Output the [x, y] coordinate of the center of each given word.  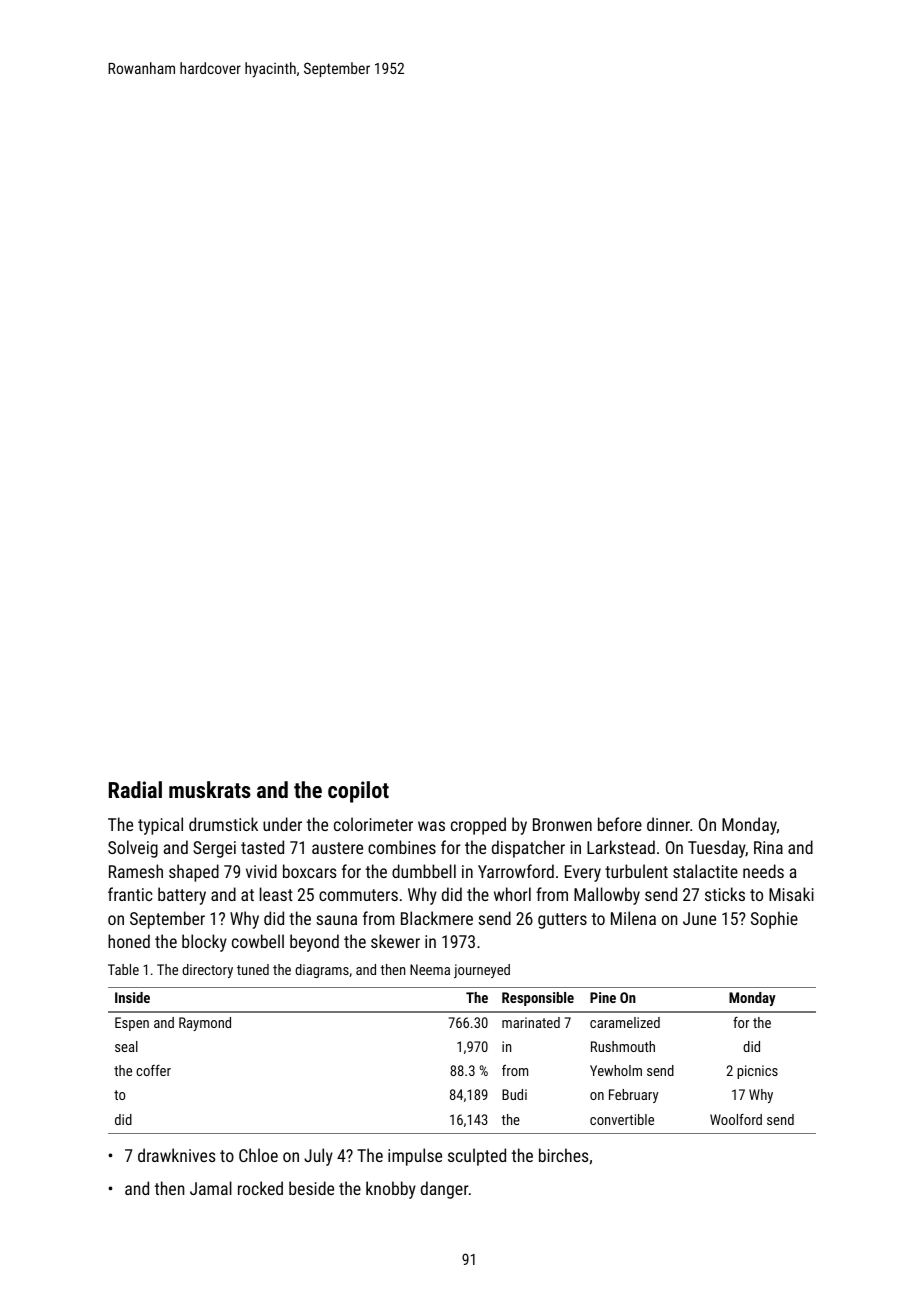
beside [311, 1188]
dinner [668, 824]
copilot [358, 792]
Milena [633, 918]
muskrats [210, 789]
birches [564, 1155]
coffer [153, 1070]
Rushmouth [623, 1046]
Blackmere [437, 918]
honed [129, 941]
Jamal [211, 1188]
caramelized [625, 1022]
